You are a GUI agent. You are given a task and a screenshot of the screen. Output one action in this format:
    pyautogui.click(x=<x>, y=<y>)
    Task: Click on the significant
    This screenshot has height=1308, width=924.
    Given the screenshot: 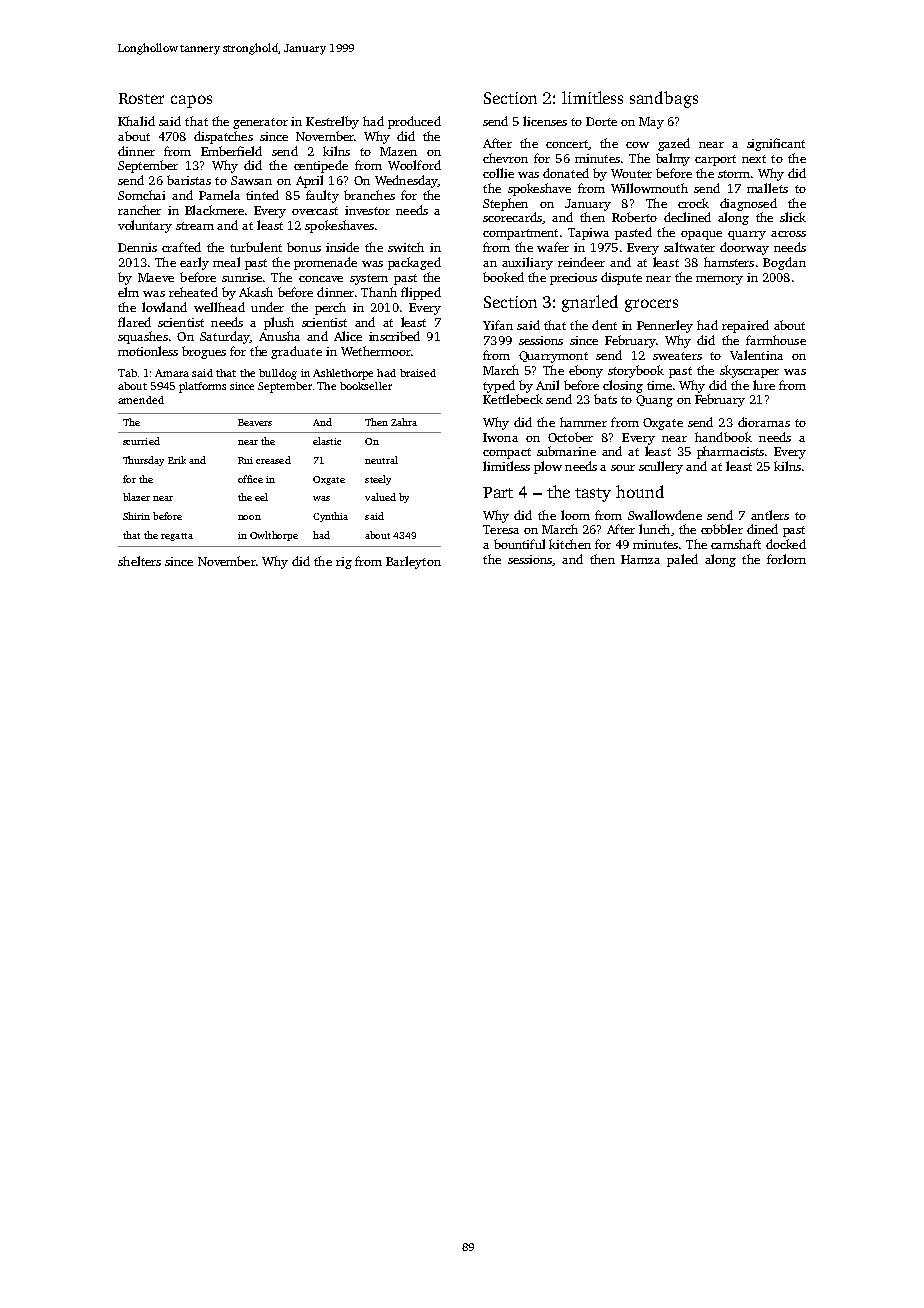 What is the action you would take?
    pyautogui.click(x=776, y=144)
